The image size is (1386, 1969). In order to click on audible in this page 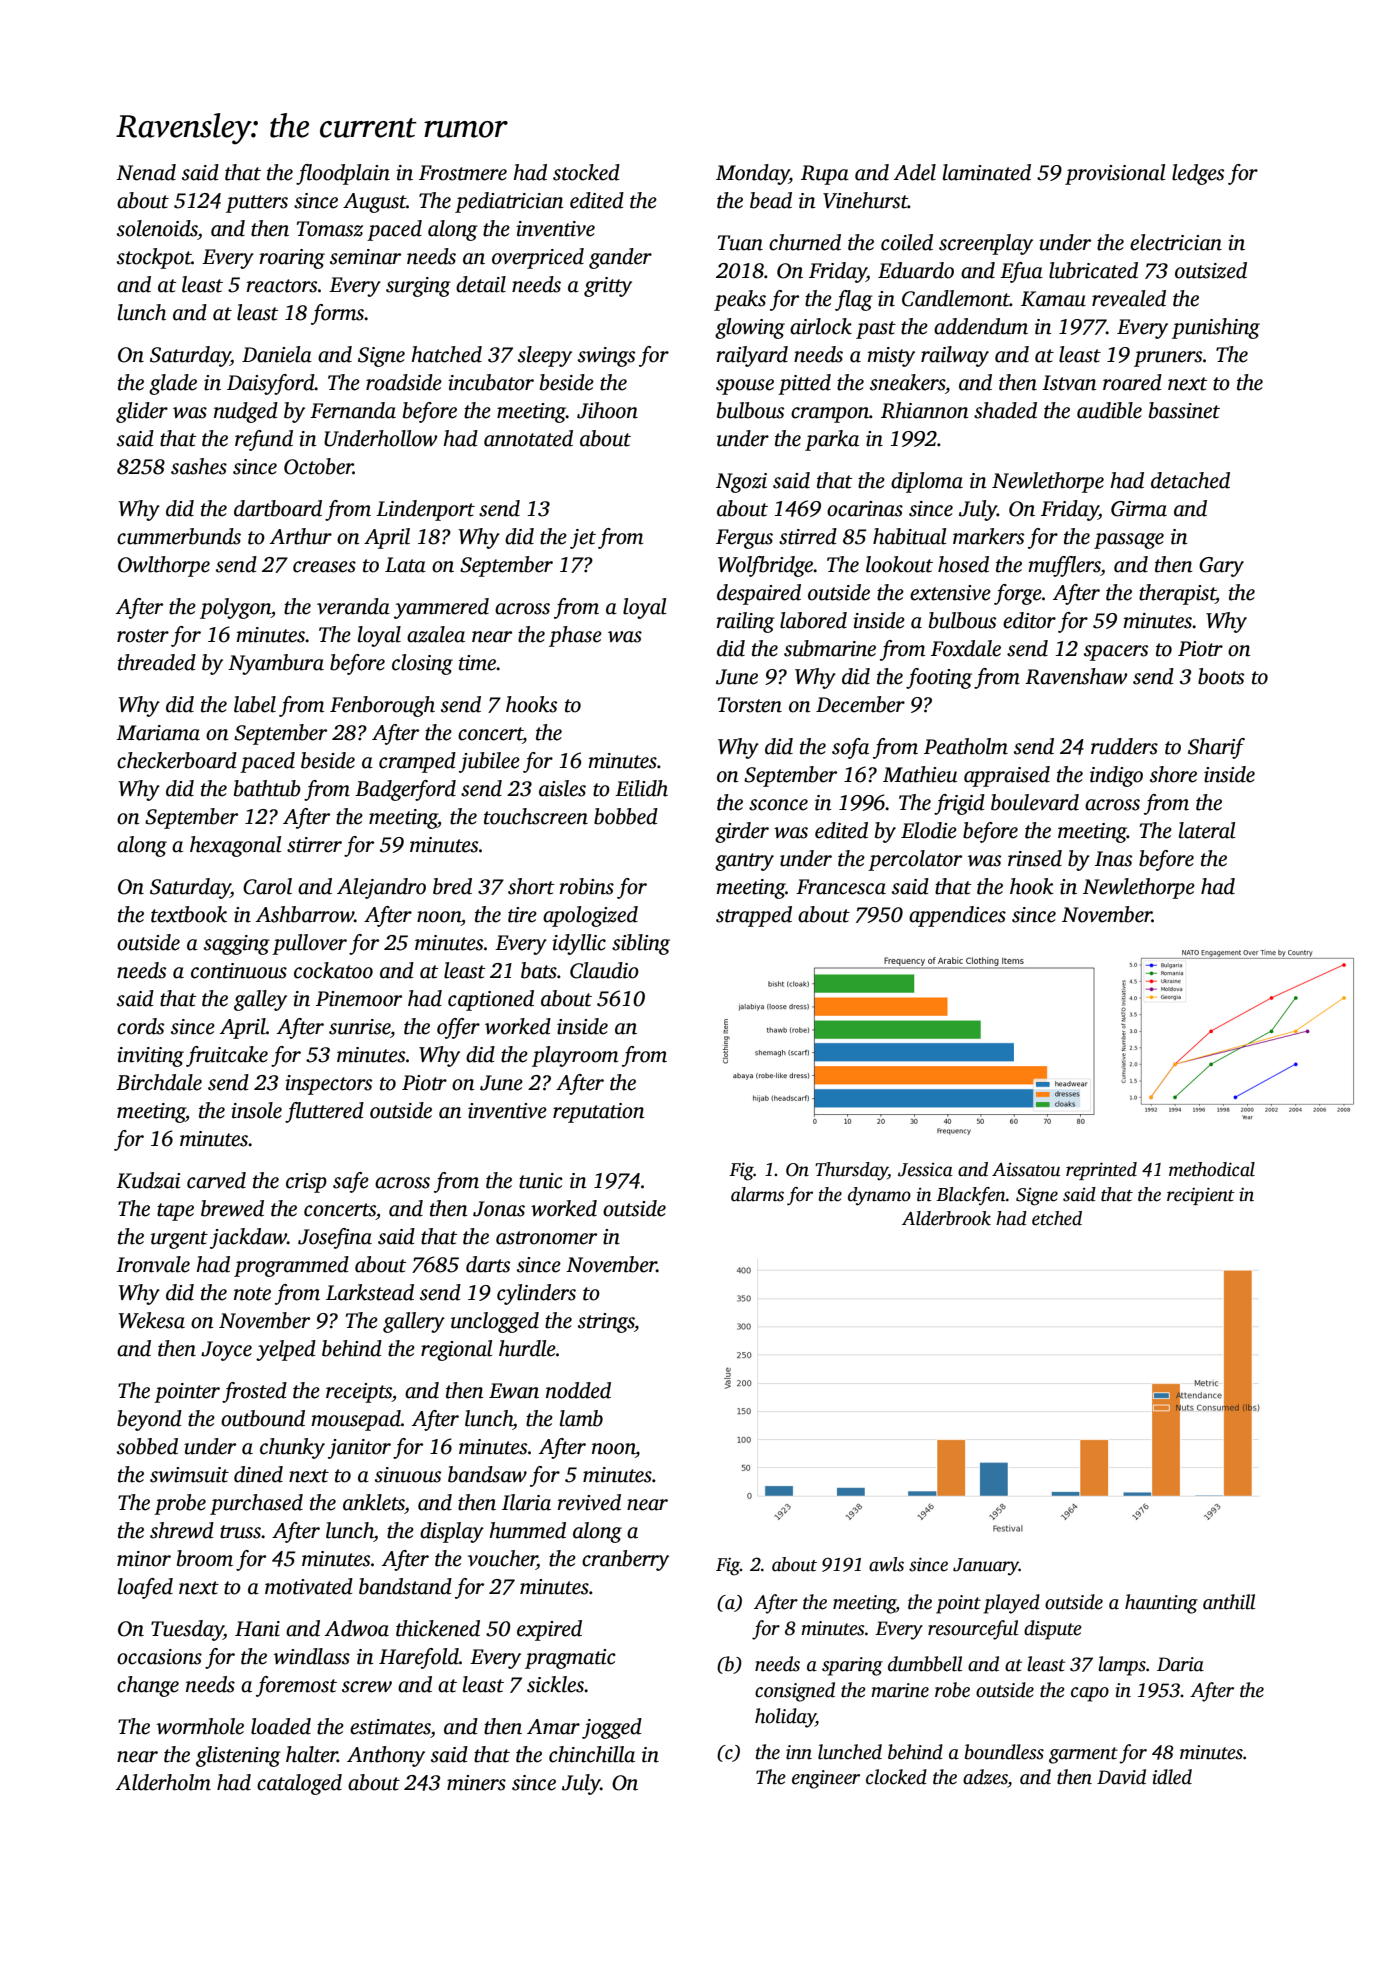, I will do `click(1109, 410)`.
